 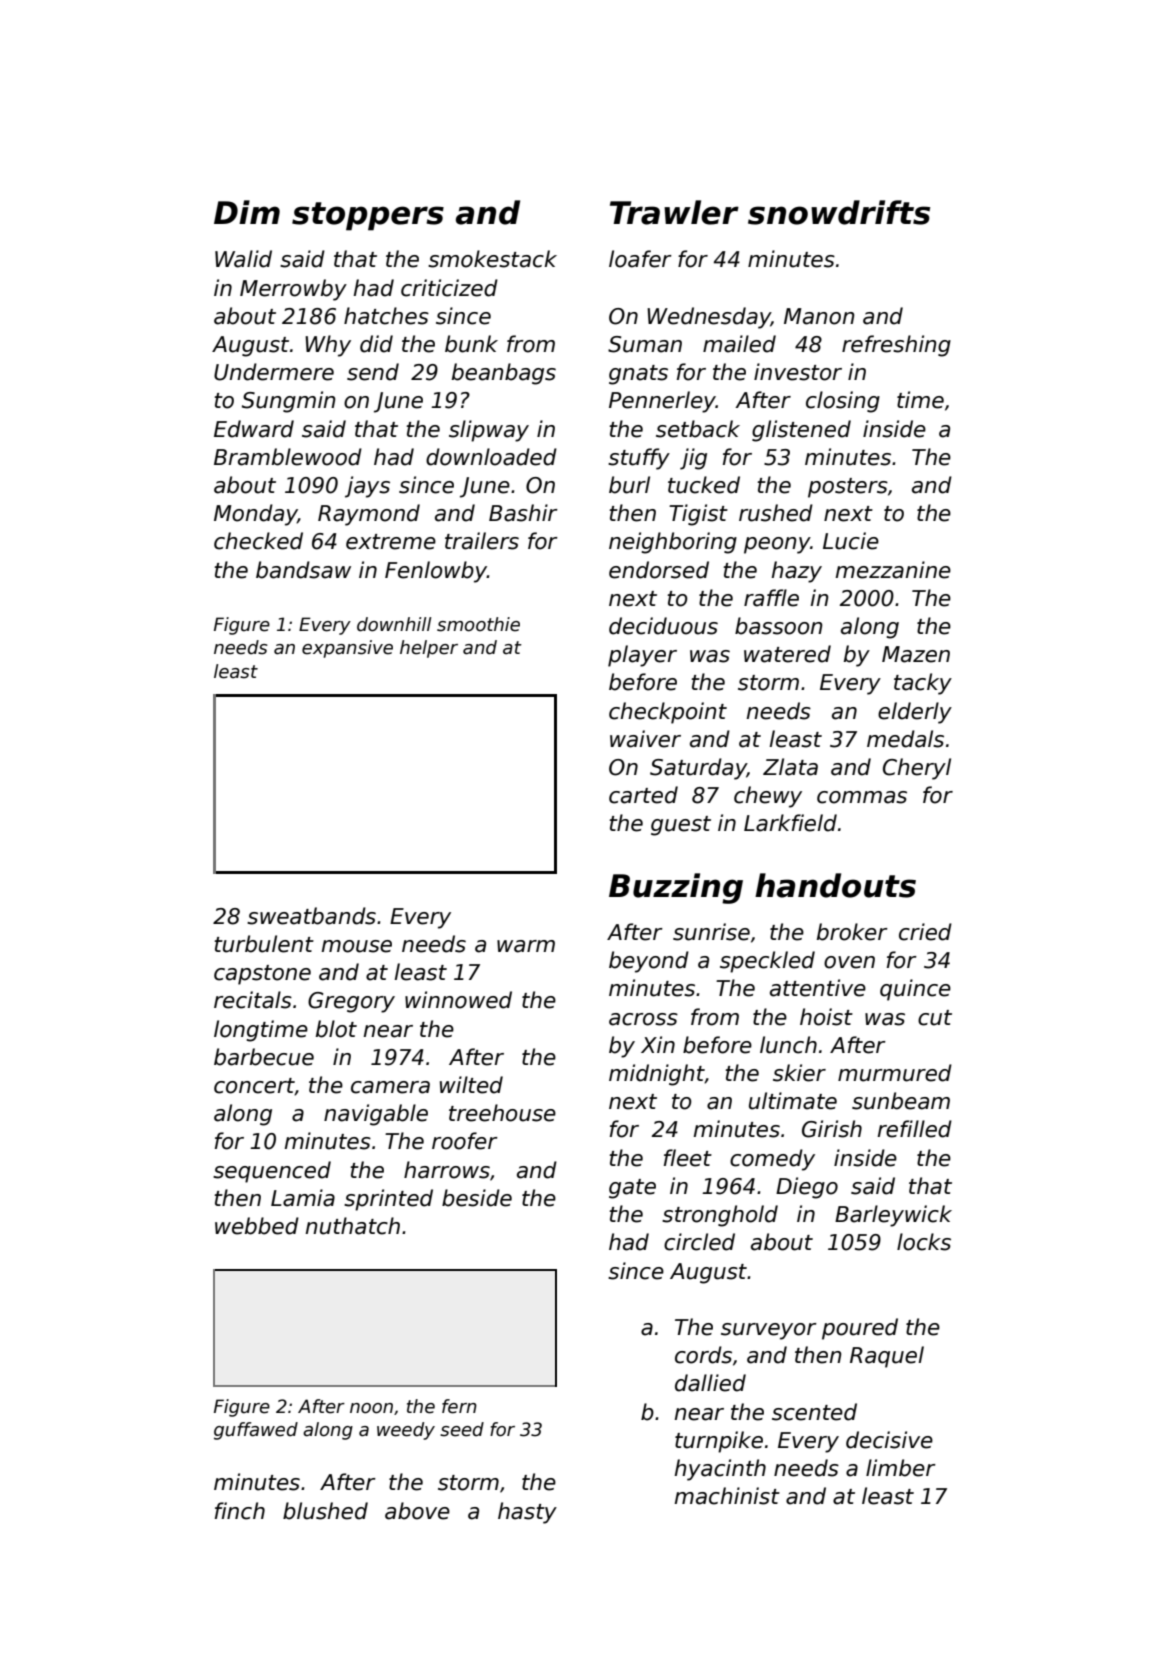 What do you see at coordinates (274, 372) in the screenshot?
I see `Undermere` at bounding box center [274, 372].
